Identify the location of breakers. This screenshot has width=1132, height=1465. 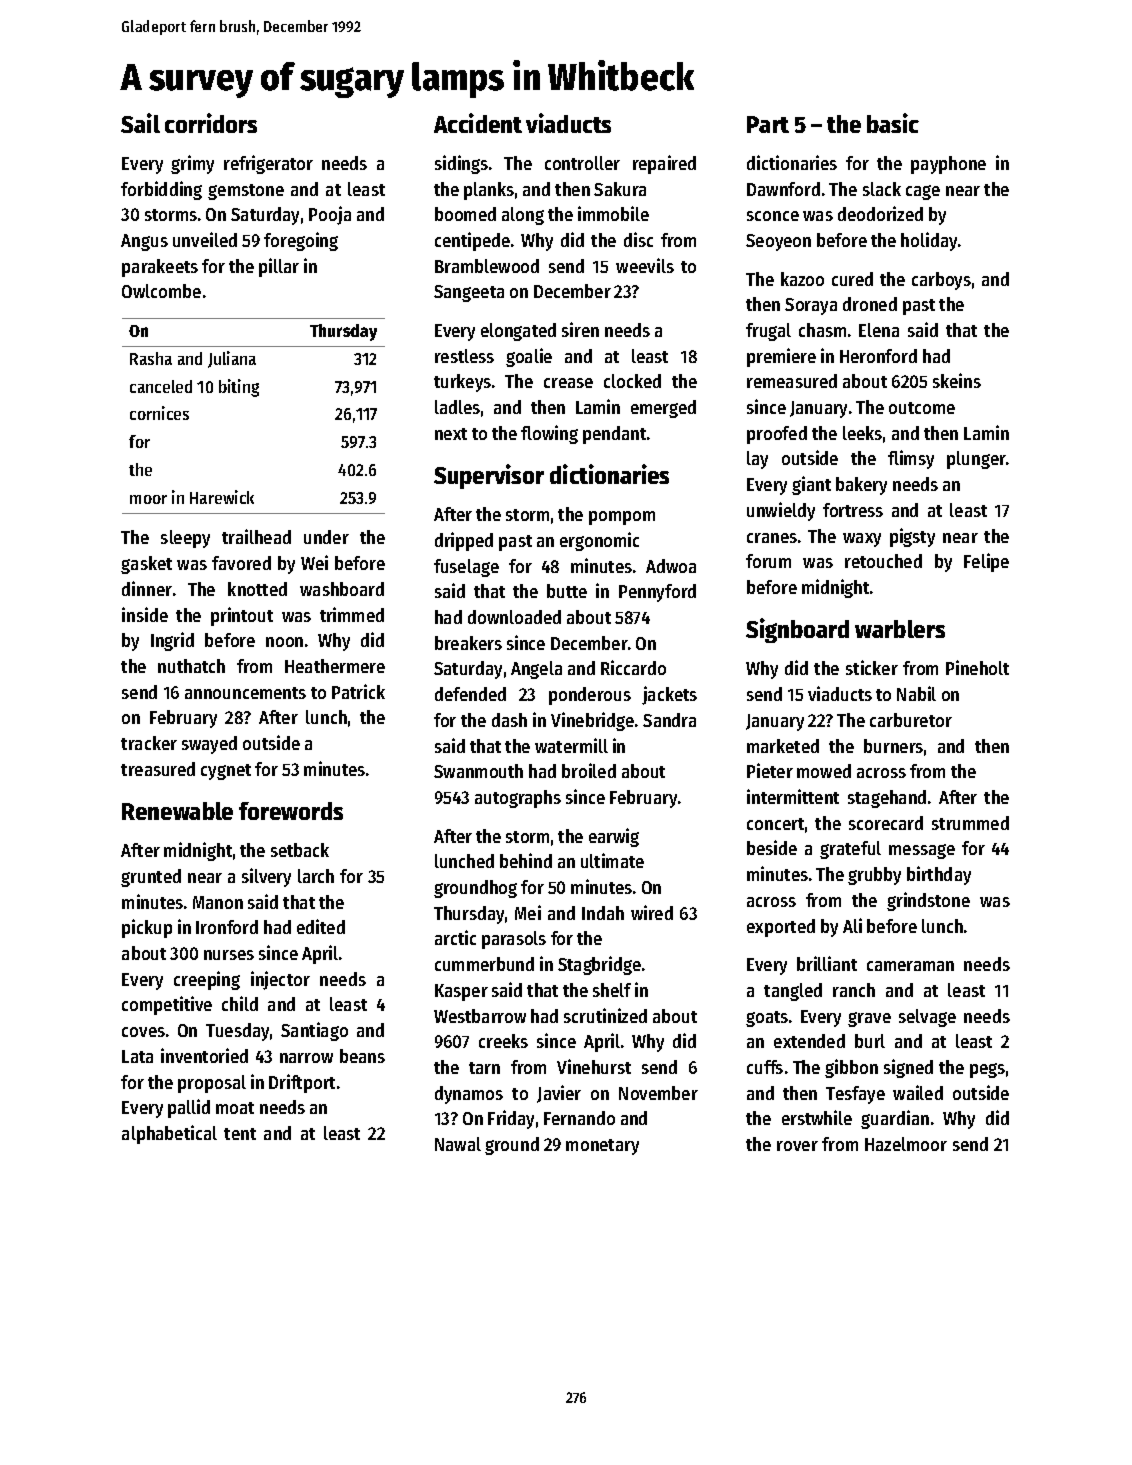
(468, 643).
